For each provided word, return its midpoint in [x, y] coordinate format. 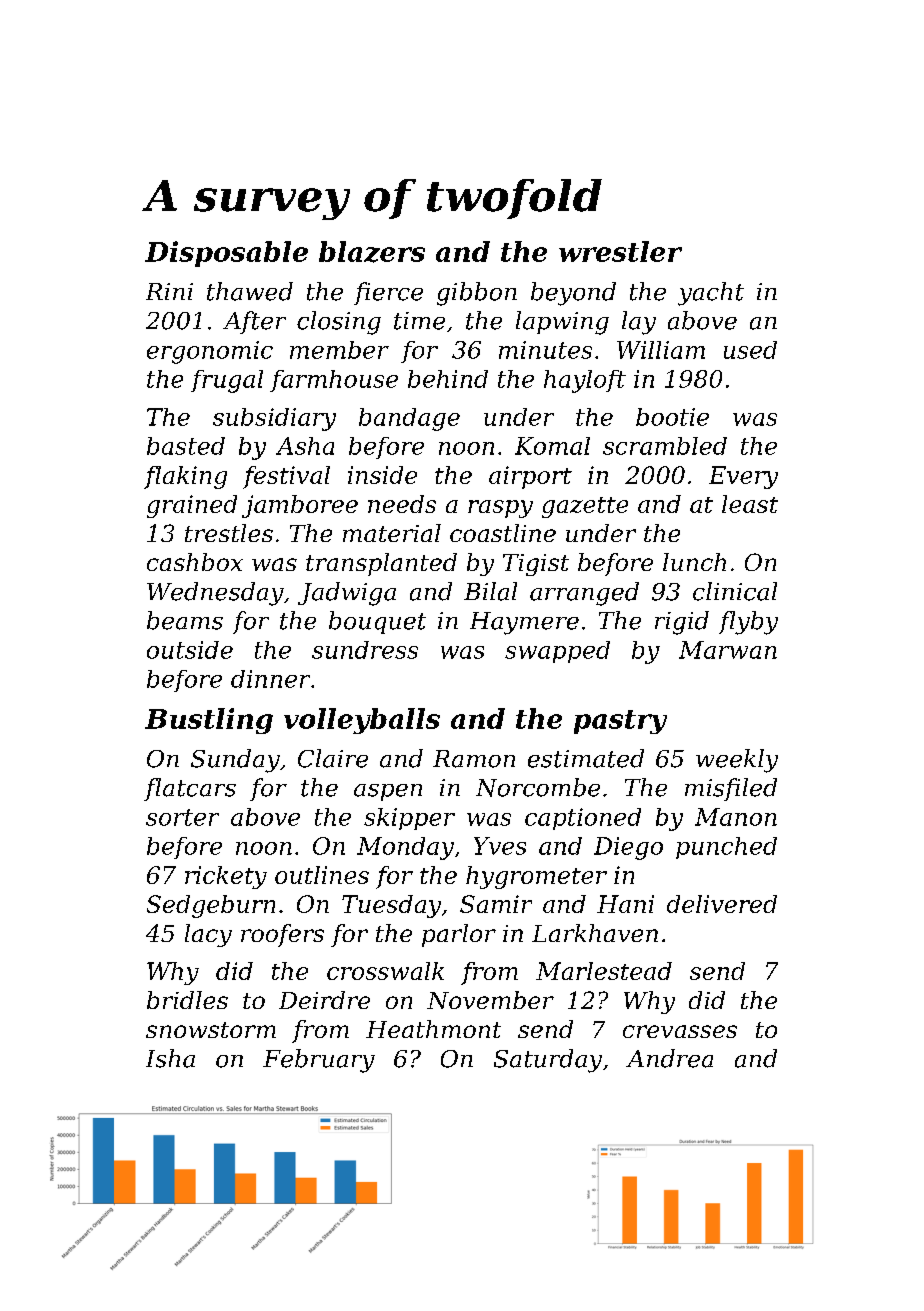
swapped [557, 652]
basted [186, 446]
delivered [722, 904]
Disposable [226, 254]
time [419, 321]
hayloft [585, 381]
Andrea [669, 1058]
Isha [170, 1058]
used [750, 350]
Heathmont [433, 1029]
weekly [737, 761]
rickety [226, 877]
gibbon [477, 294]
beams [185, 620]
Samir [496, 904]
